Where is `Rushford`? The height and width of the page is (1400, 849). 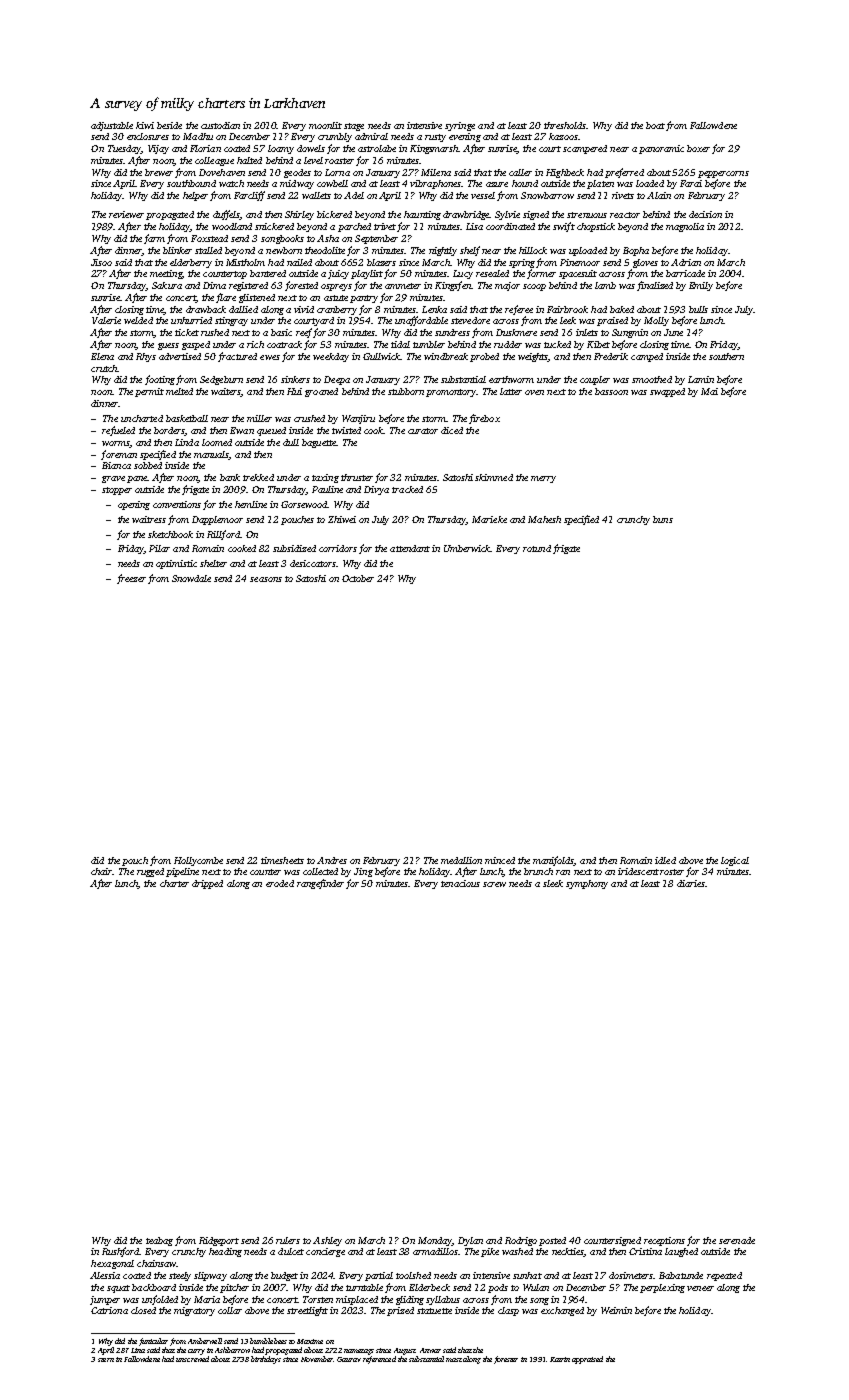
Rushford is located at coordinates (121, 1252).
